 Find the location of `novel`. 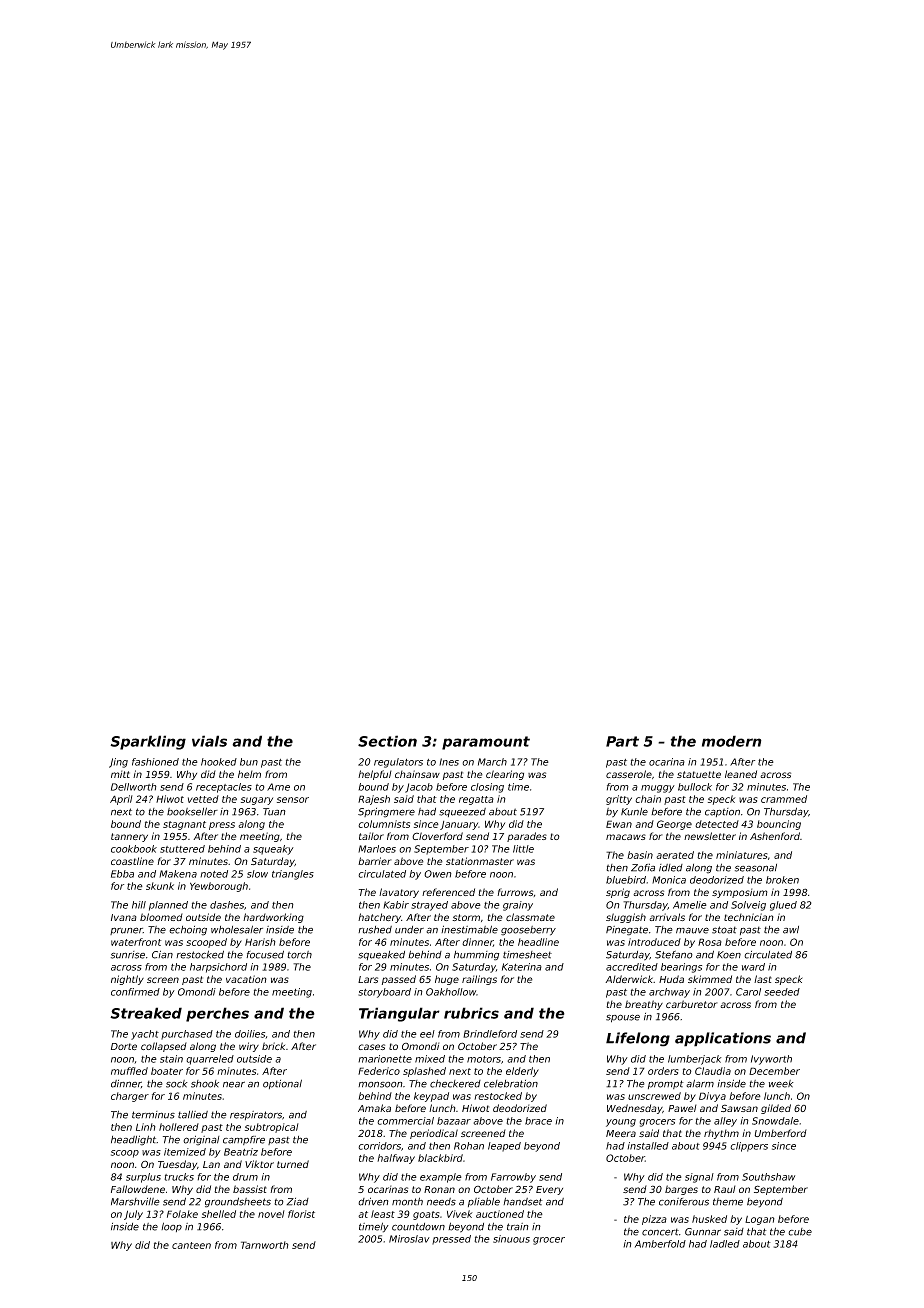

novel is located at coordinates (271, 1214).
